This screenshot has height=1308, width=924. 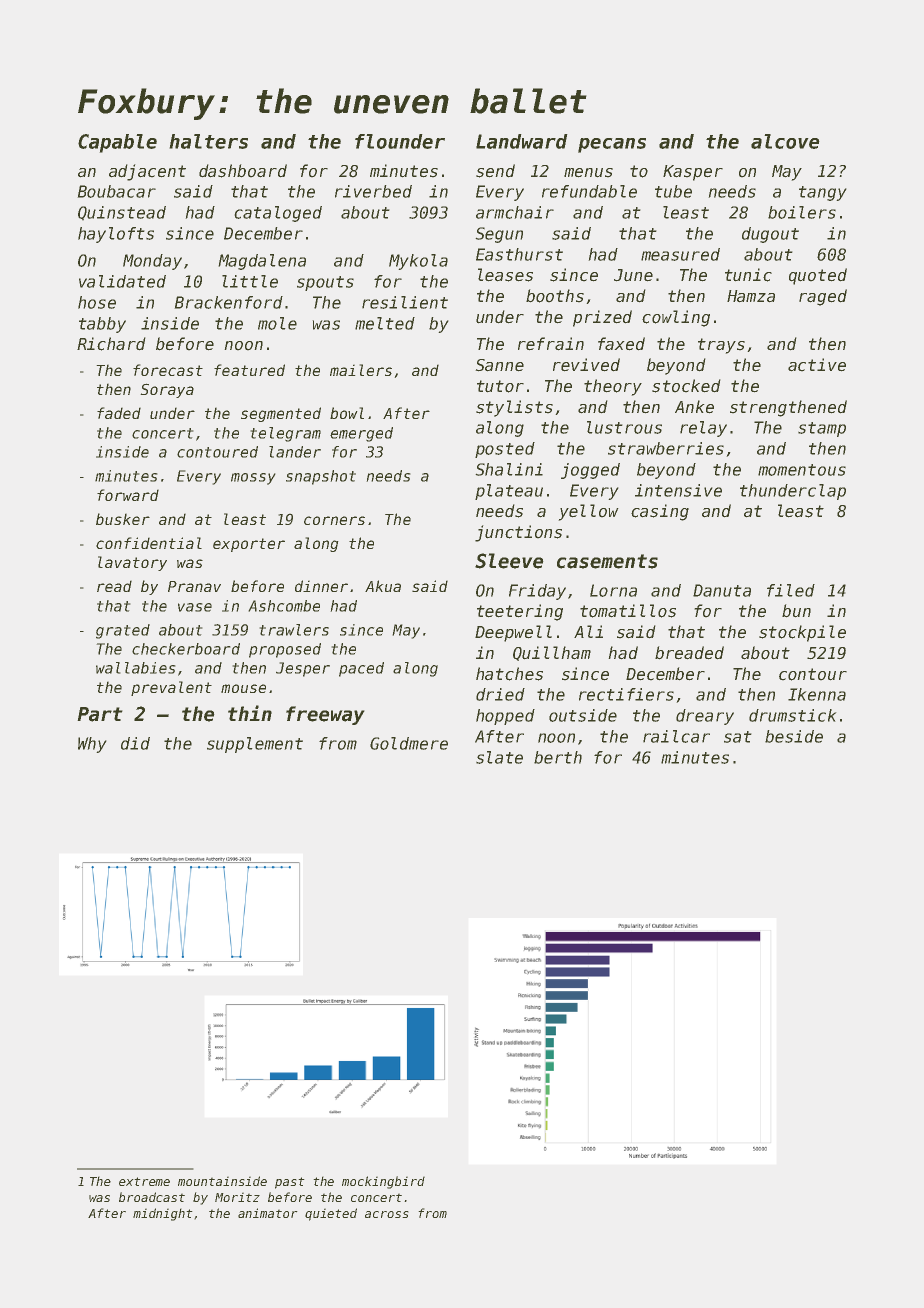 What do you see at coordinates (97, 302) in the screenshot?
I see `hose` at bounding box center [97, 302].
